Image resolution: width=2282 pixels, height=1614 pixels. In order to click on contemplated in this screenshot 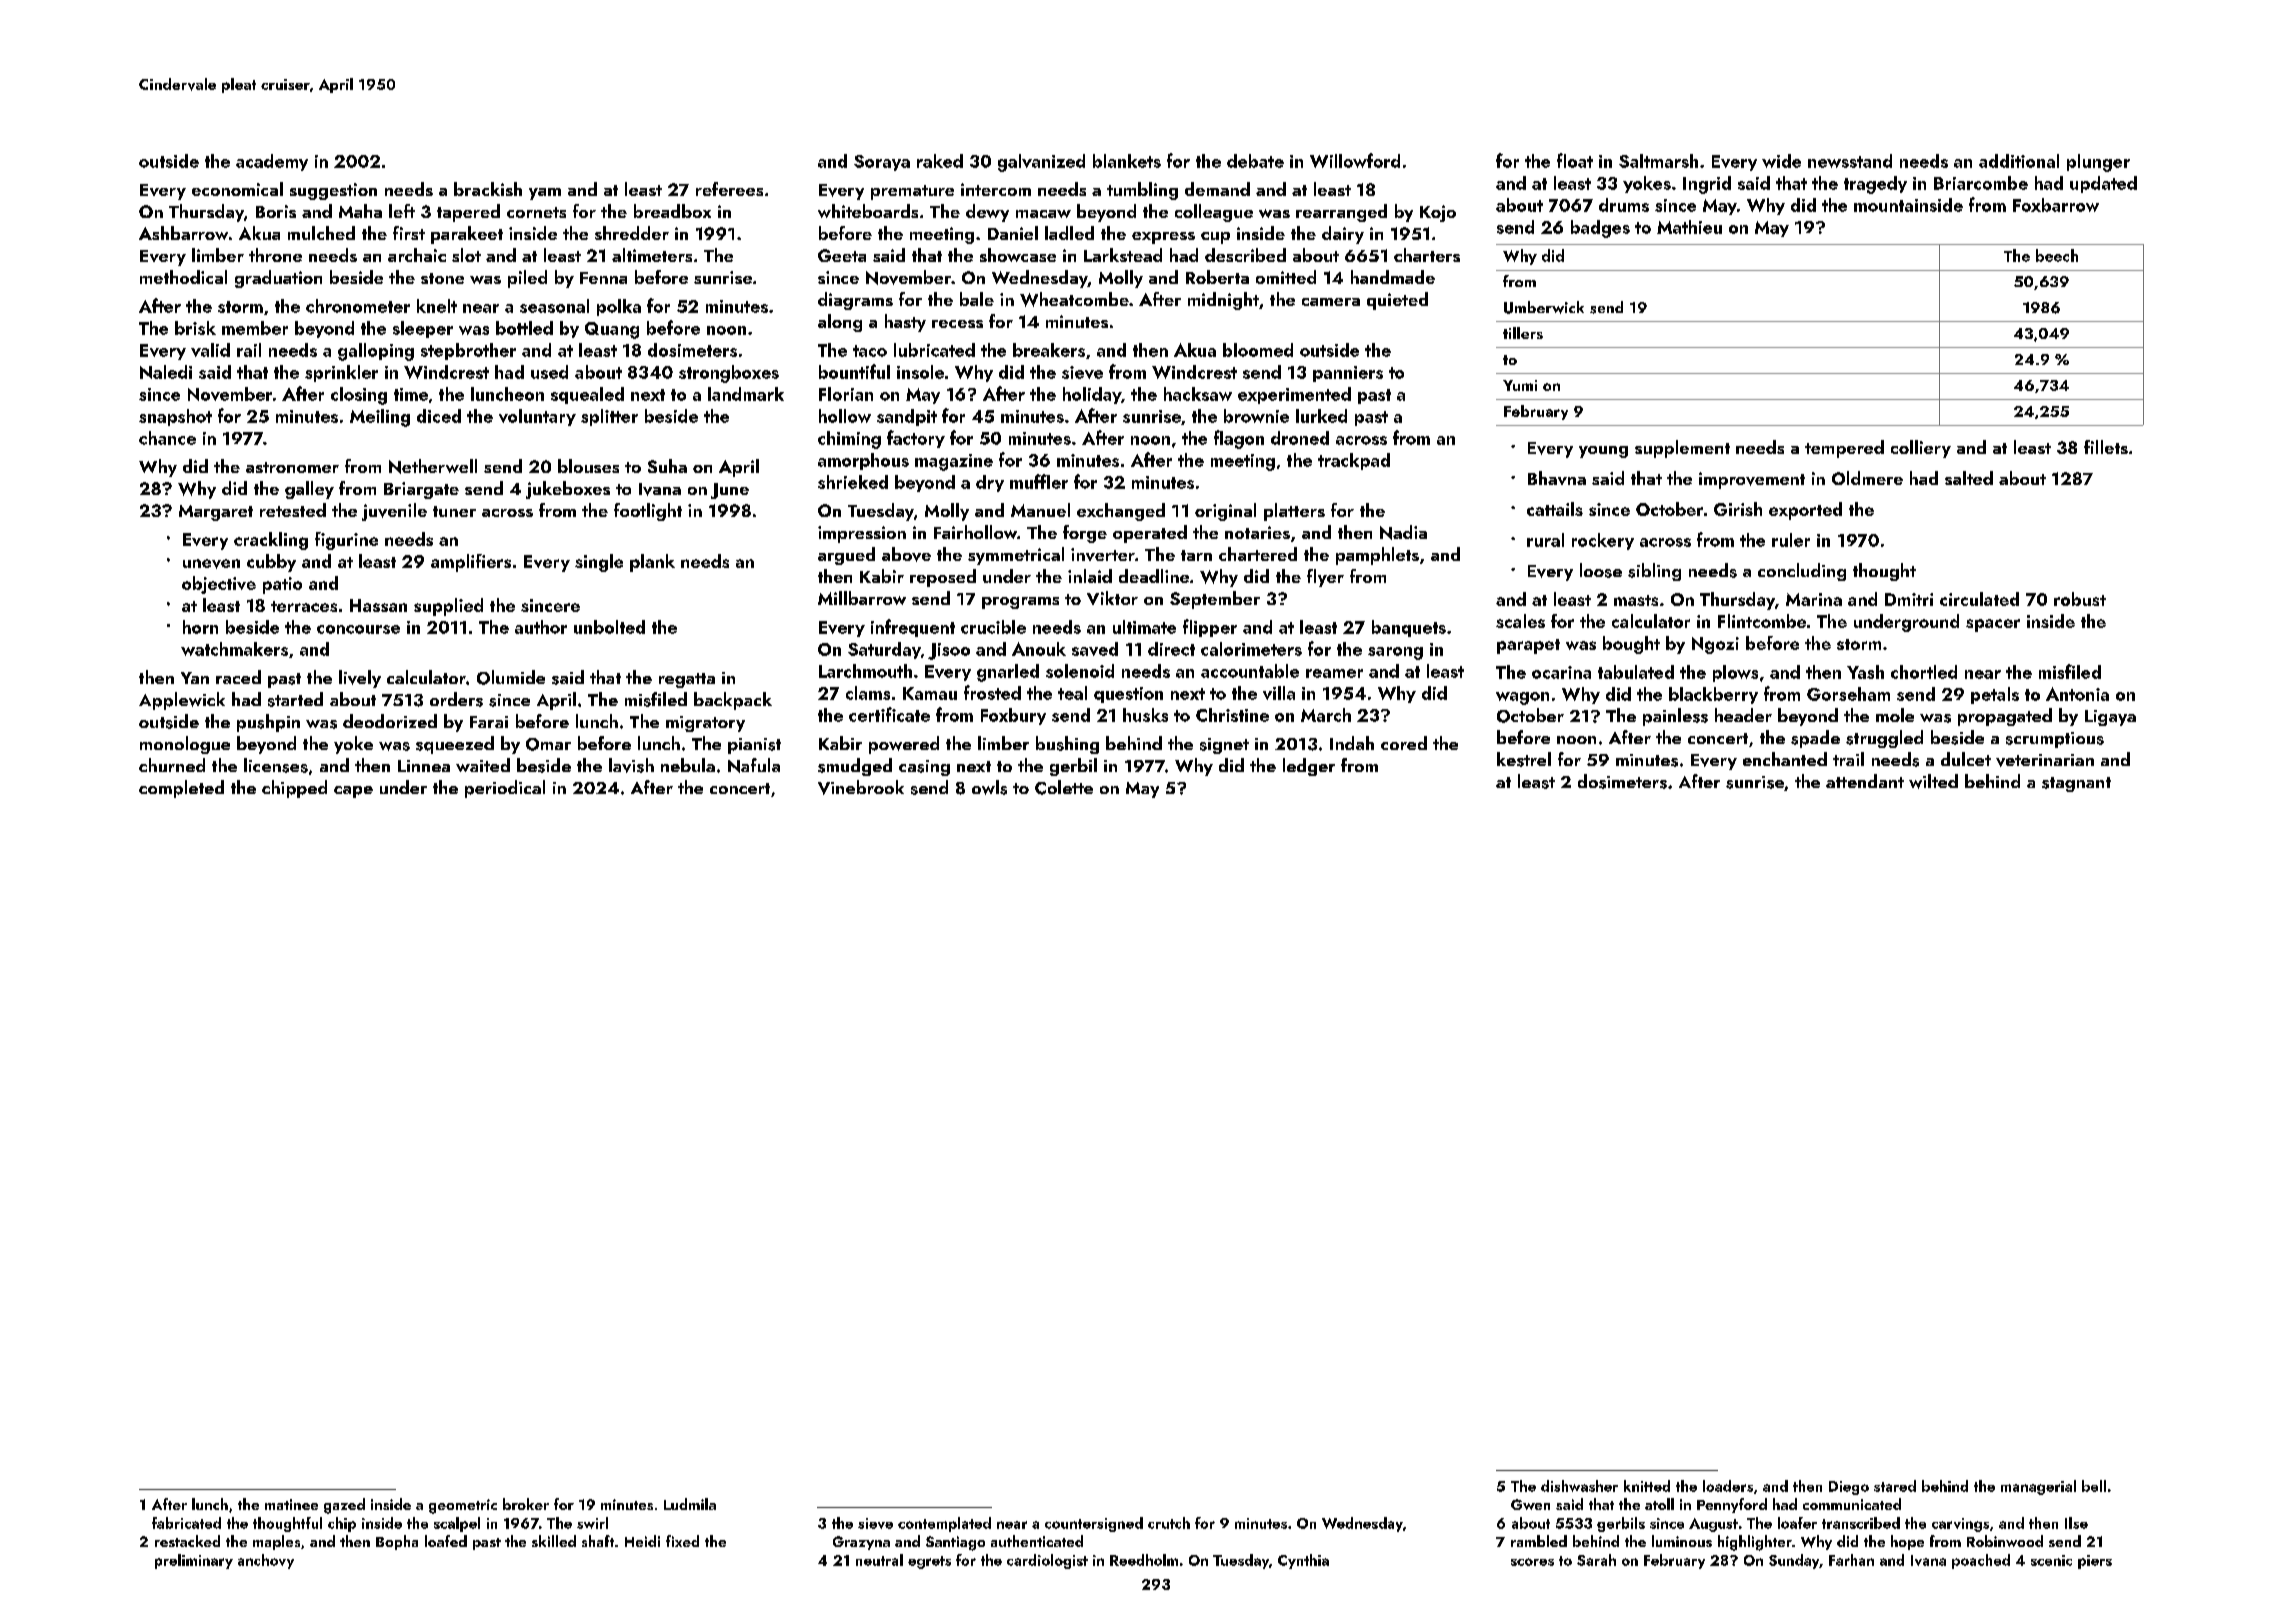, I will do `click(944, 1524)`.
